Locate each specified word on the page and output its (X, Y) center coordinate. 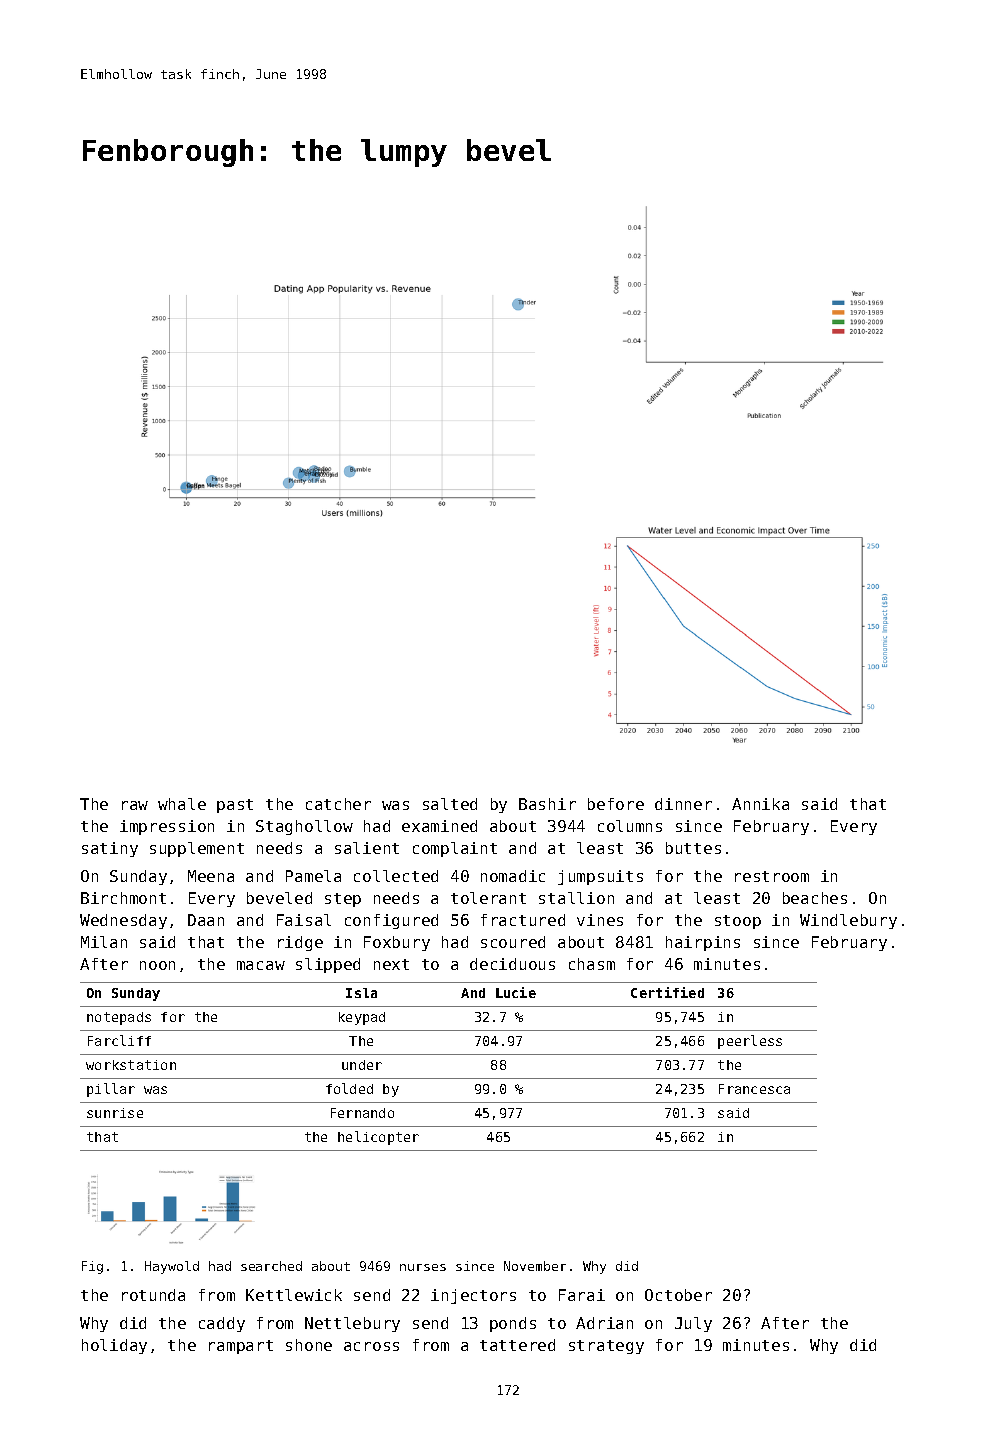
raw (135, 805)
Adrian (604, 1323)
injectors (473, 1296)
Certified (667, 992)
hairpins (703, 943)
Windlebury (848, 921)
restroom (772, 876)
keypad (362, 1018)
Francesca (754, 1089)
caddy (222, 1324)
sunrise (115, 1113)
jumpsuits (600, 877)
